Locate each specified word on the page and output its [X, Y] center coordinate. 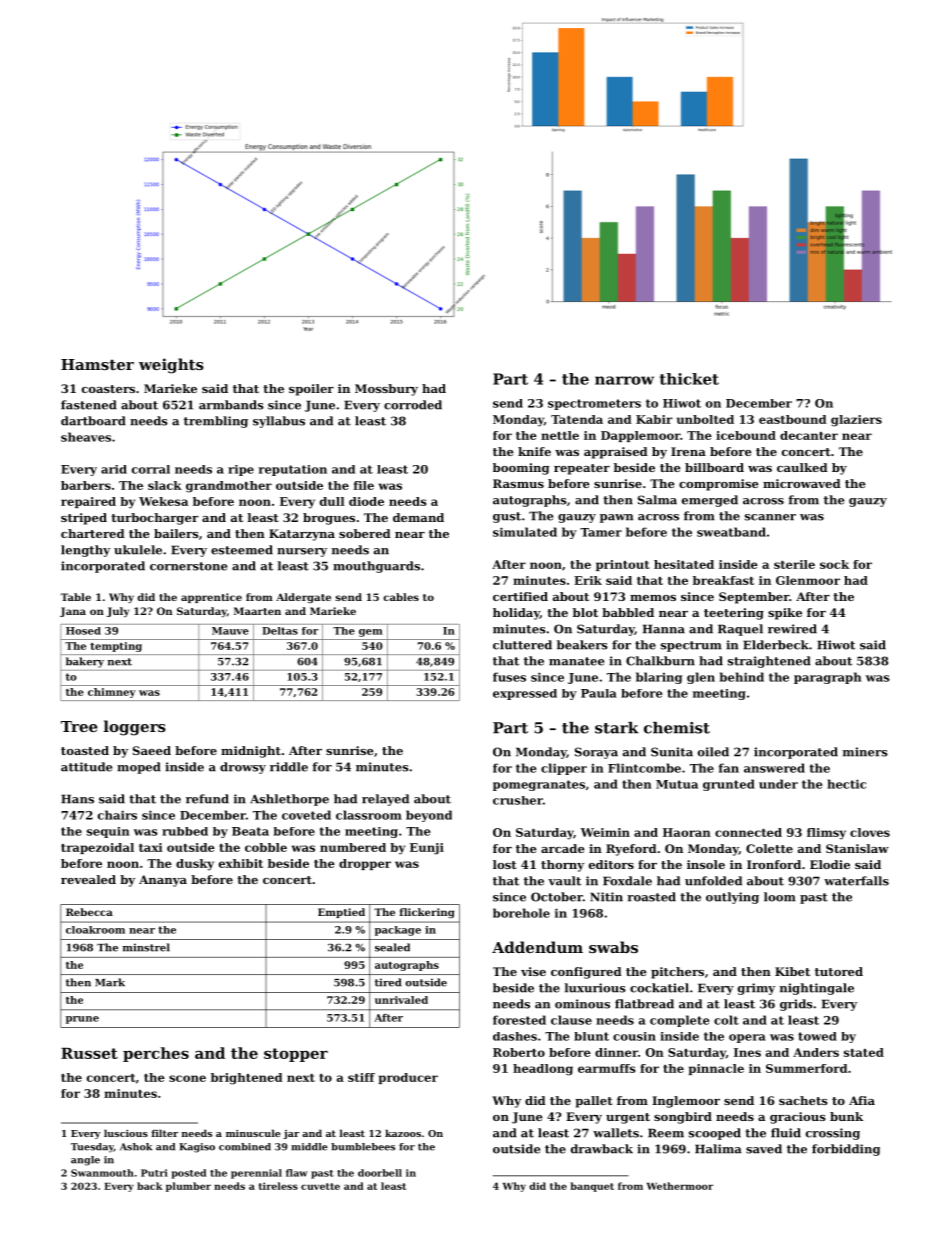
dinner [616, 1052]
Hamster [97, 364]
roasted [651, 897]
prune [82, 1020]
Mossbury [386, 390]
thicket [689, 379]
